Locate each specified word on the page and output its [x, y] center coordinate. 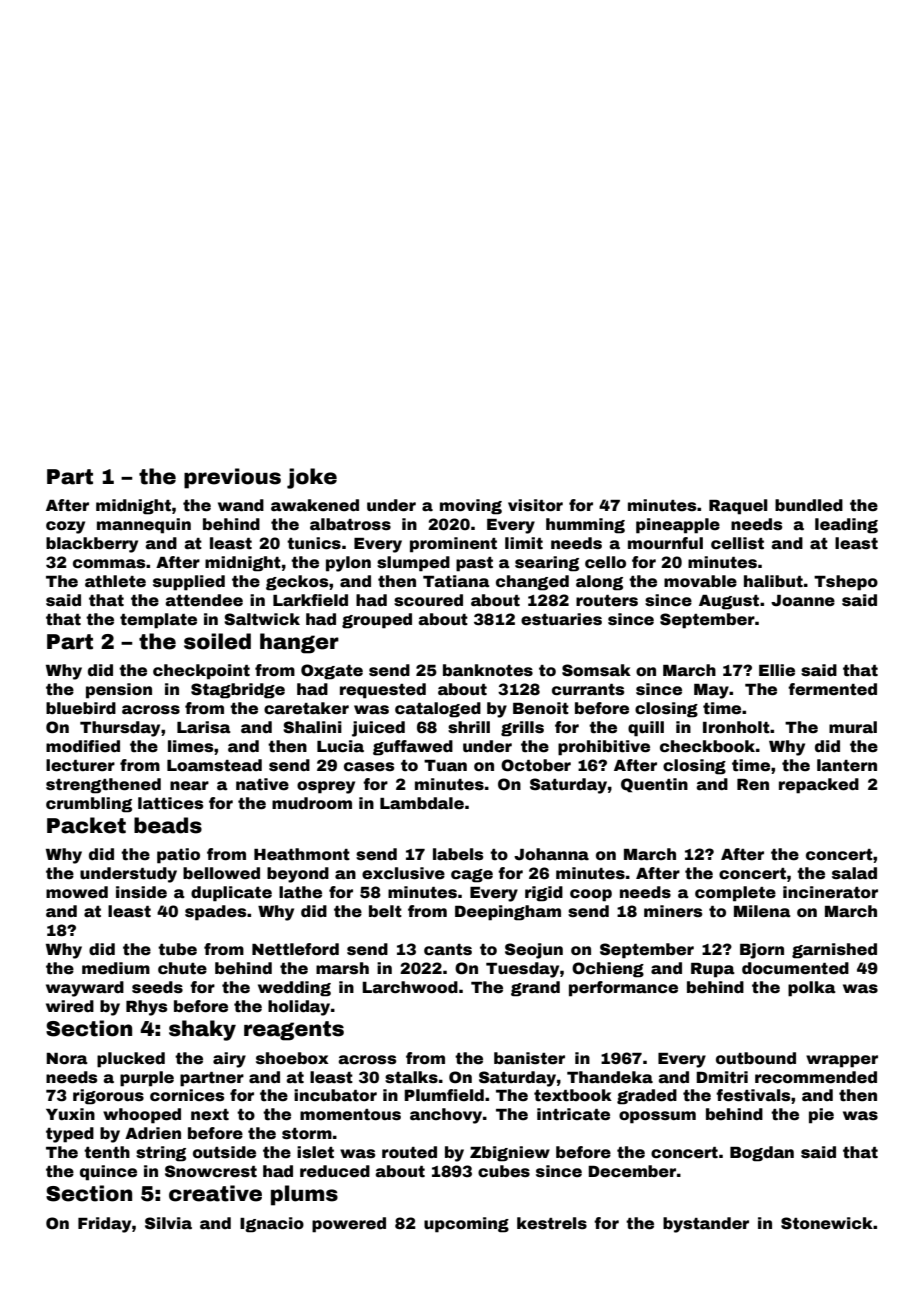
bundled [809, 505]
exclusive [403, 873]
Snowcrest [211, 1171]
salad [854, 873]
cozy [65, 527]
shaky [202, 1030]
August [729, 602]
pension [119, 691]
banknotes [488, 670]
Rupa [713, 970]
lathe [300, 892]
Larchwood [410, 987]
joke [312, 478]
